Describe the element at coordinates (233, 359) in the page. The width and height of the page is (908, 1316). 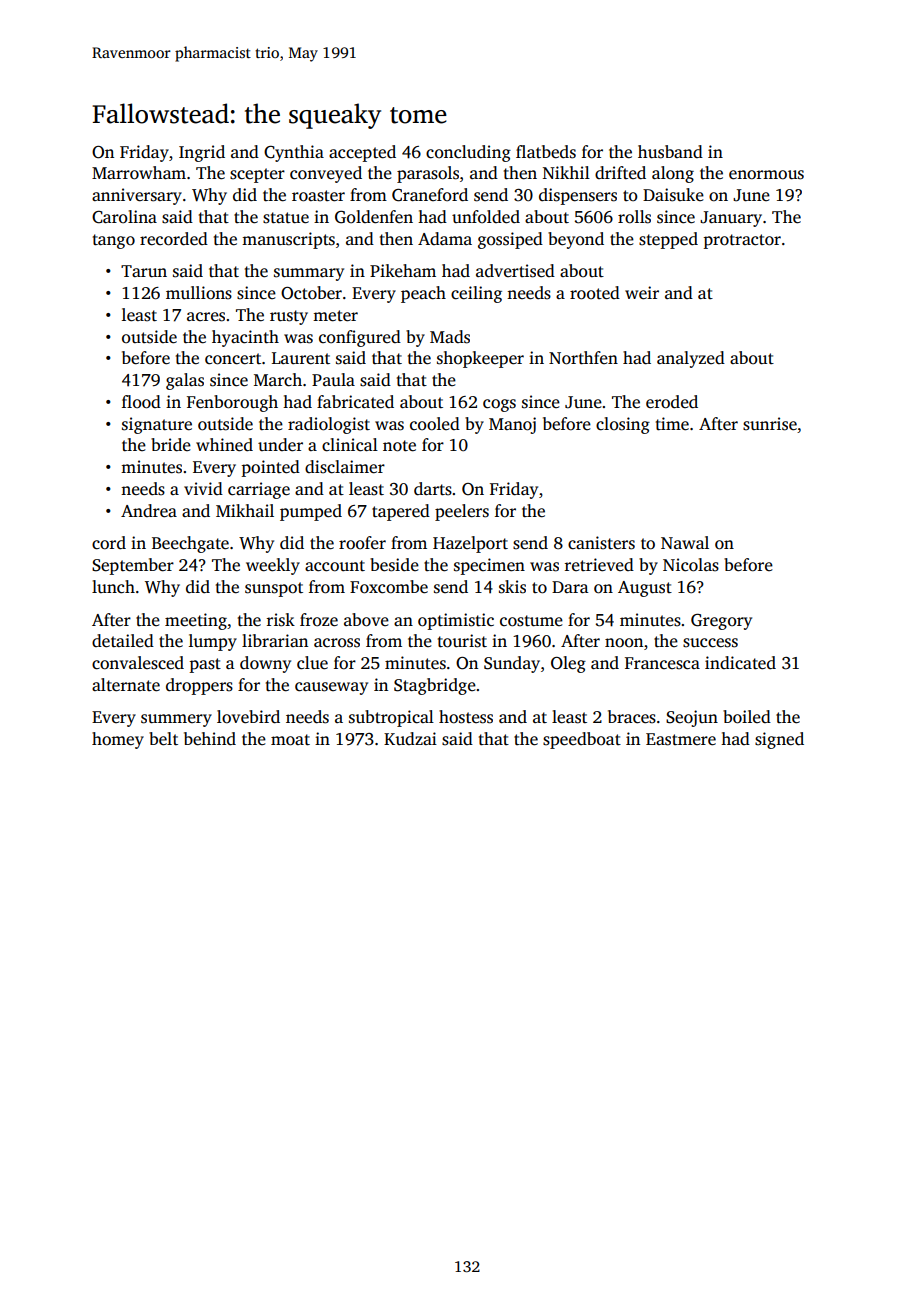
I see `concert` at that location.
